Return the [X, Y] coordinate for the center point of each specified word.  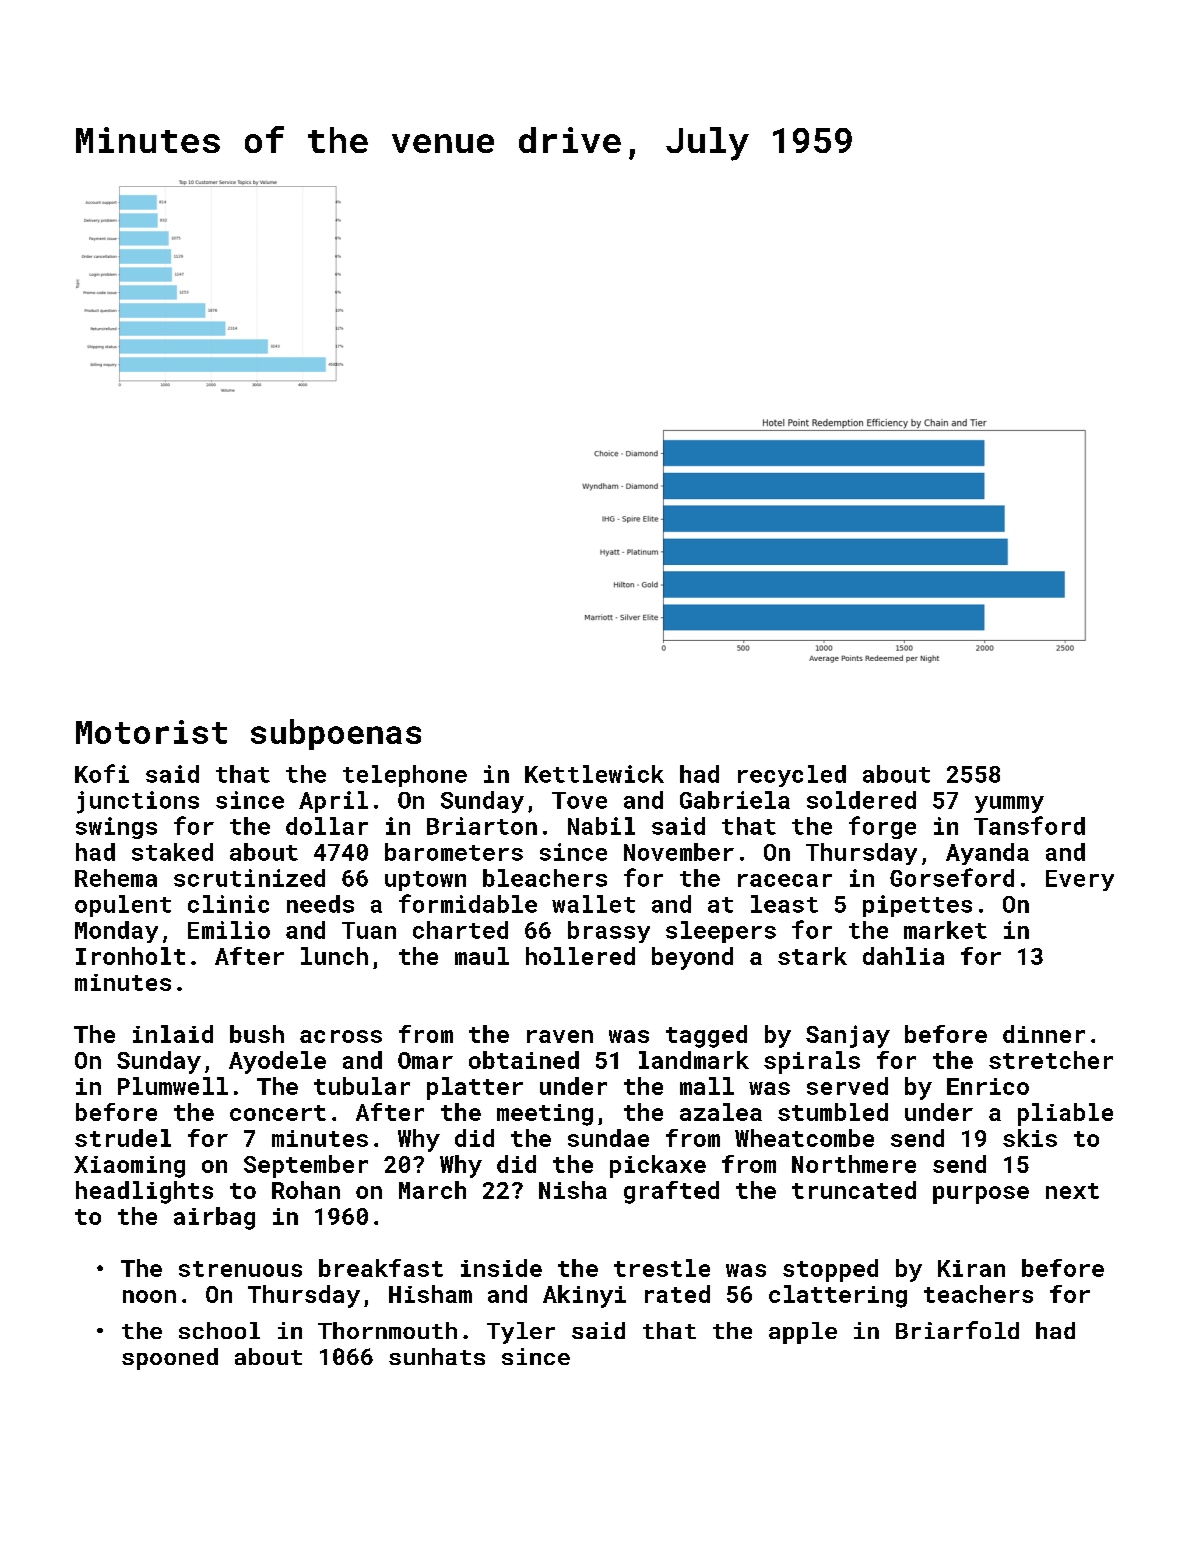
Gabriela [735, 800]
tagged [706, 1036]
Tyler [521, 1333]
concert [278, 1113]
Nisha [573, 1190]
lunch [334, 956]
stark [812, 956]
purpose [981, 1195]
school [219, 1330]
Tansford [1029, 825]
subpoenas [336, 734]
